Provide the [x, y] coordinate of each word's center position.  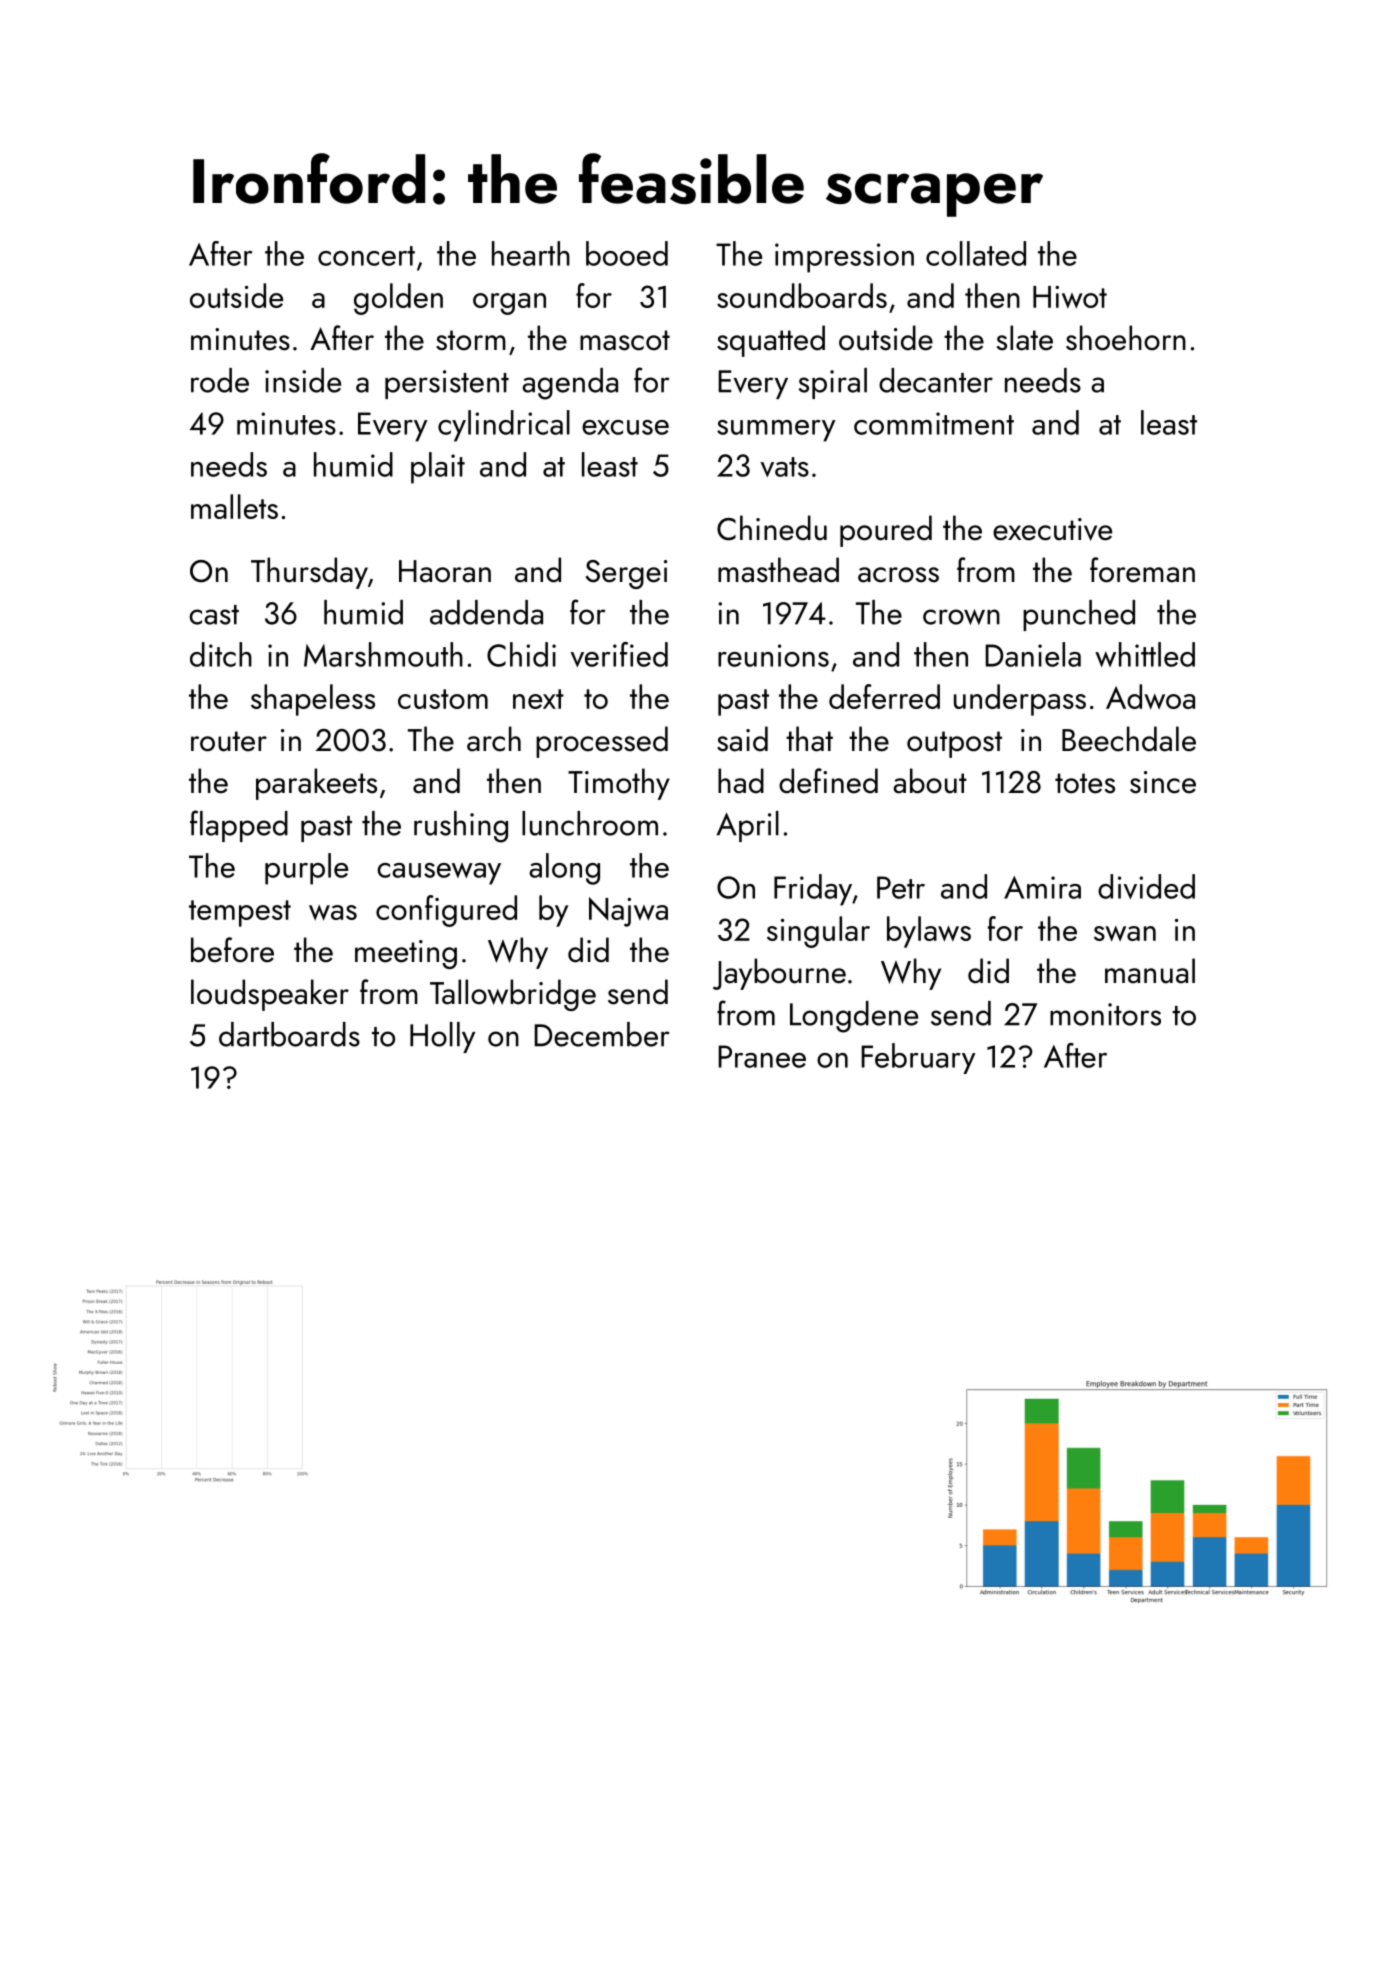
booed [627, 253]
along [564, 869]
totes [1085, 783]
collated [976, 253]
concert [366, 256]
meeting [406, 954]
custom [443, 699]
